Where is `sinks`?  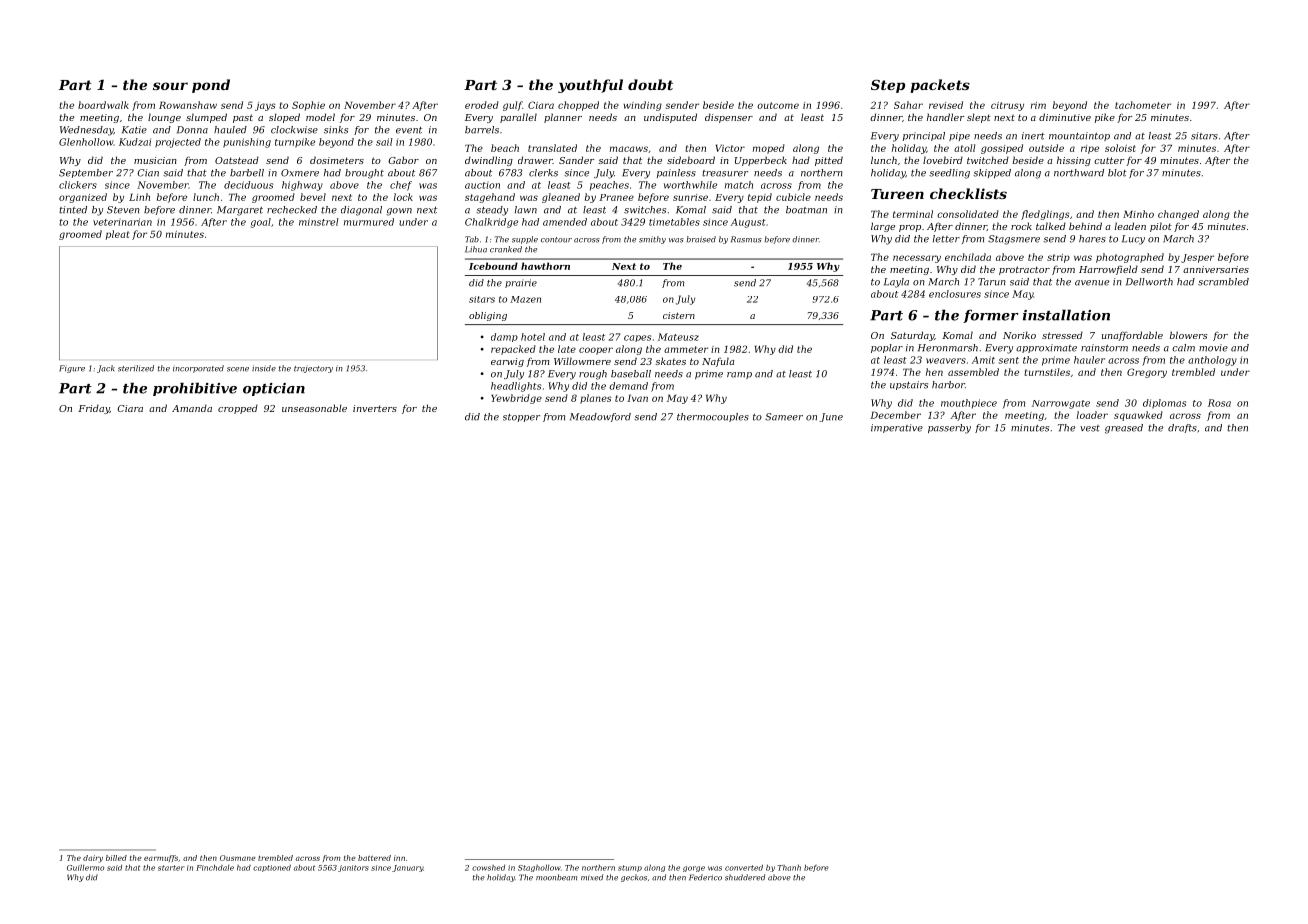 sinks is located at coordinates (336, 130).
